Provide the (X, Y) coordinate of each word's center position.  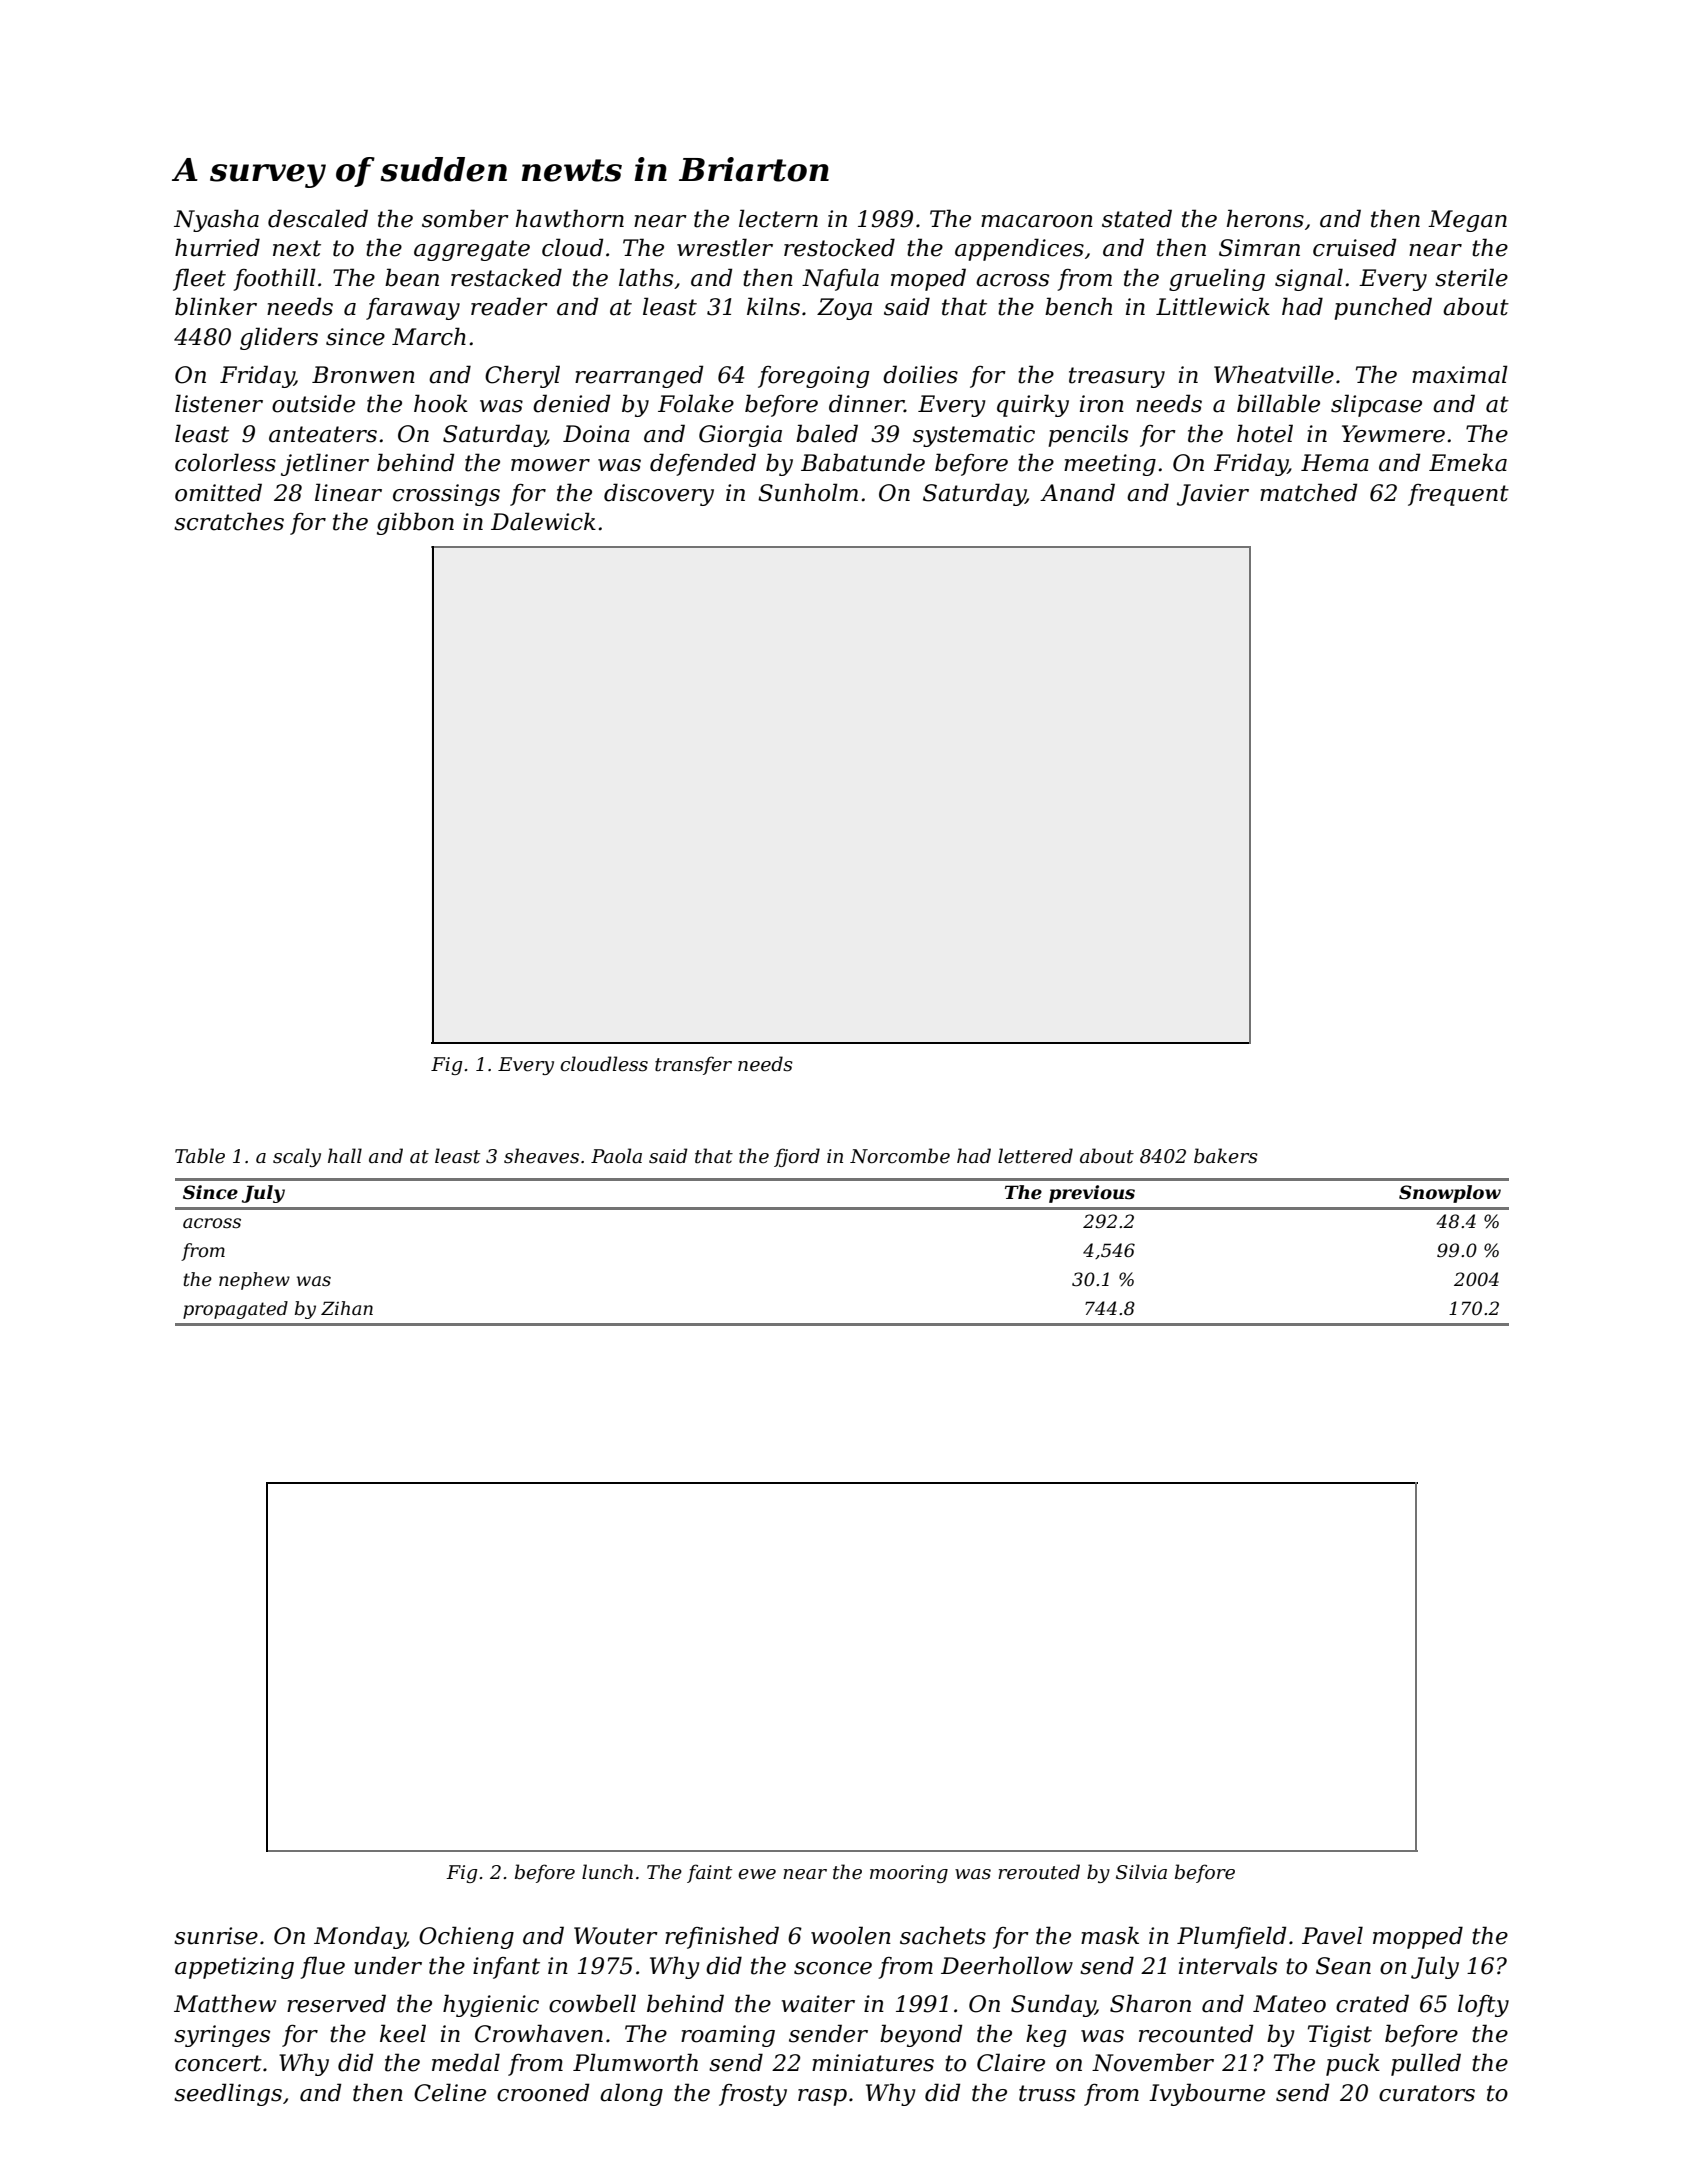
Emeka (1468, 462)
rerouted (1039, 1872)
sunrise (216, 1936)
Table (200, 1156)
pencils (1088, 435)
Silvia (1141, 1872)
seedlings (228, 2094)
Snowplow (1450, 1194)
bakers (1226, 1156)
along (631, 2094)
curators (1427, 2093)
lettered (1035, 1156)
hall (345, 1156)
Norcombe (900, 1156)
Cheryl (522, 376)
